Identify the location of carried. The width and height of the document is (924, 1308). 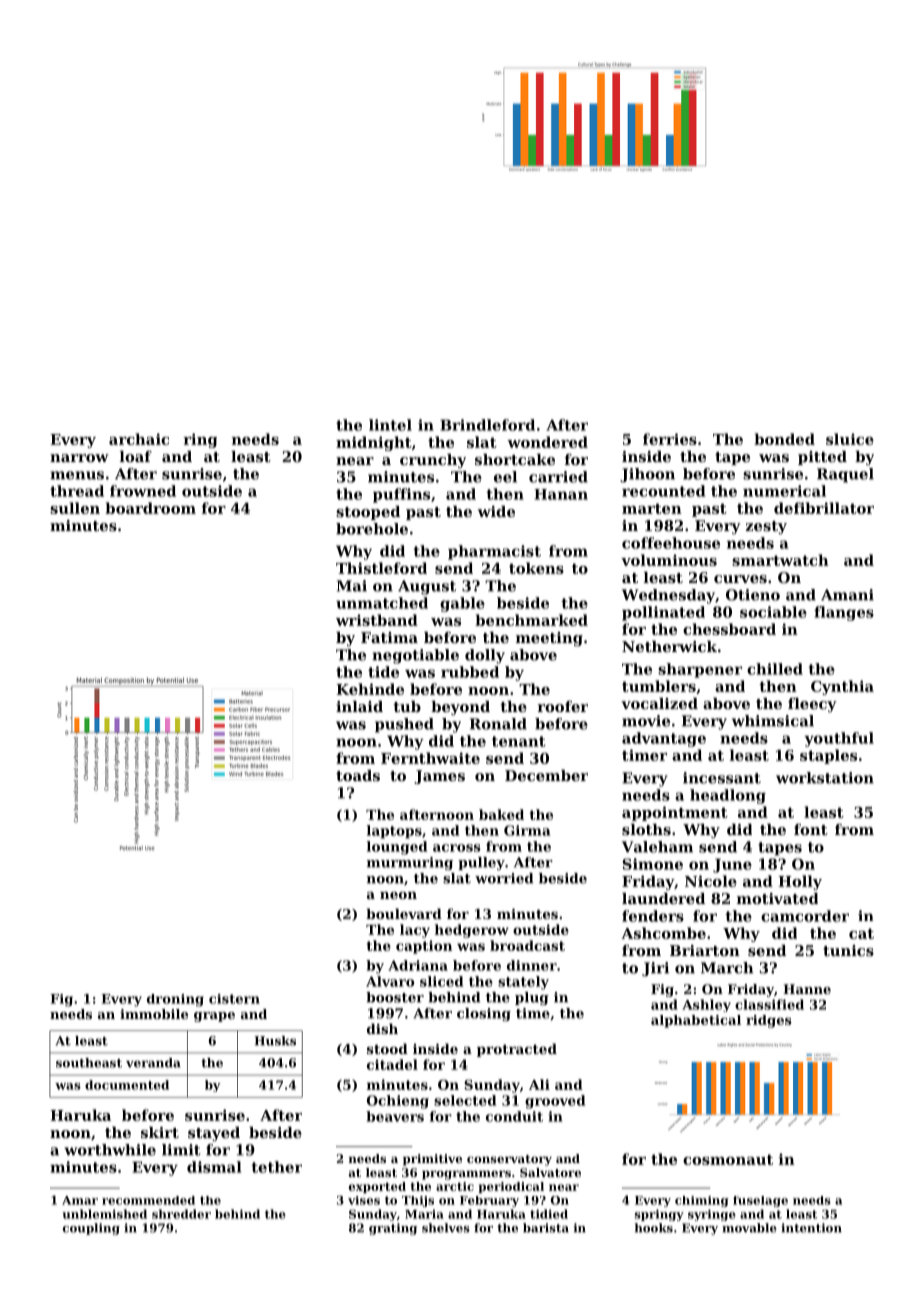
(558, 477).
